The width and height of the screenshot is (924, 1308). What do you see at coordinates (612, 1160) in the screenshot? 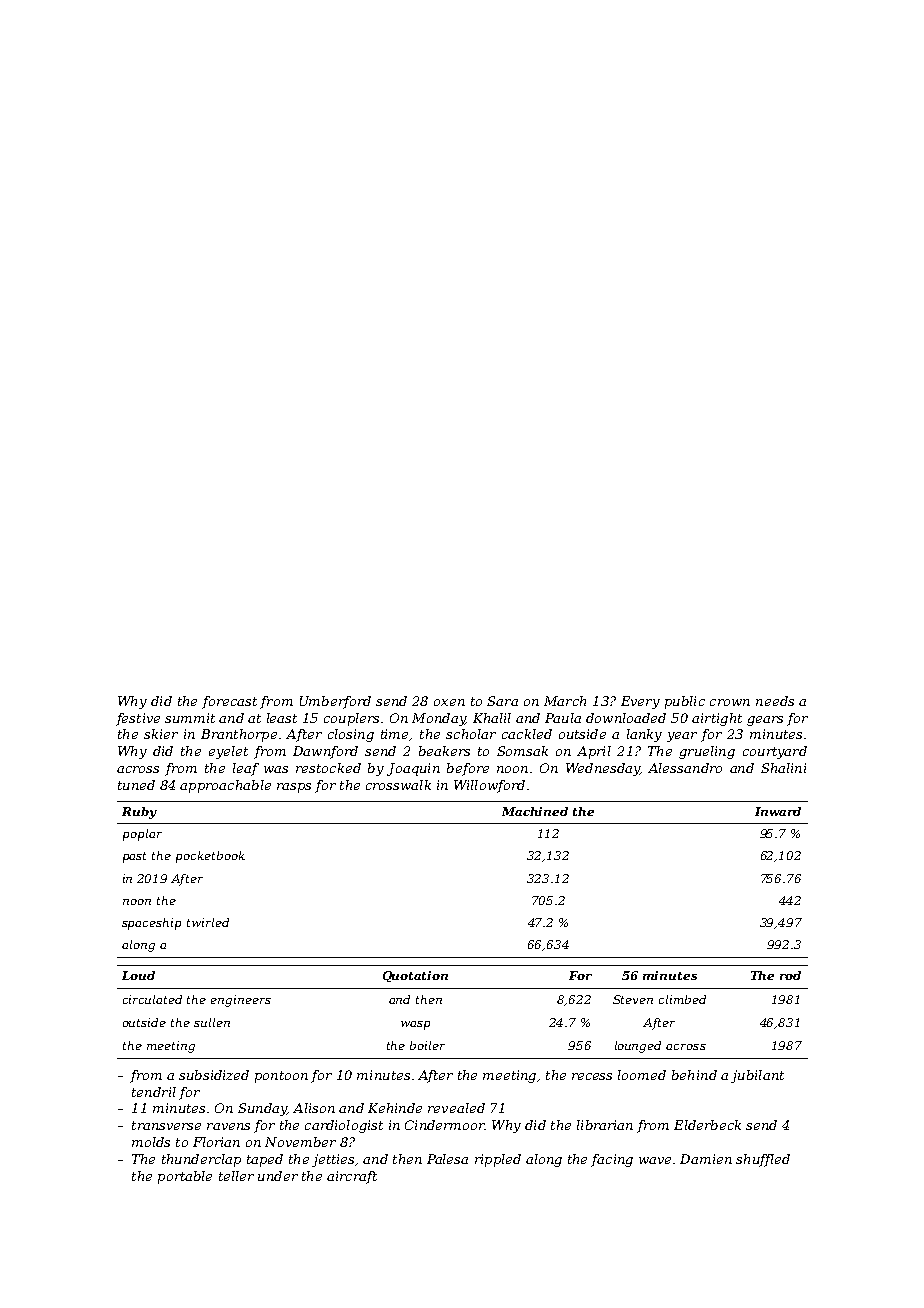
I see `facing` at bounding box center [612, 1160].
